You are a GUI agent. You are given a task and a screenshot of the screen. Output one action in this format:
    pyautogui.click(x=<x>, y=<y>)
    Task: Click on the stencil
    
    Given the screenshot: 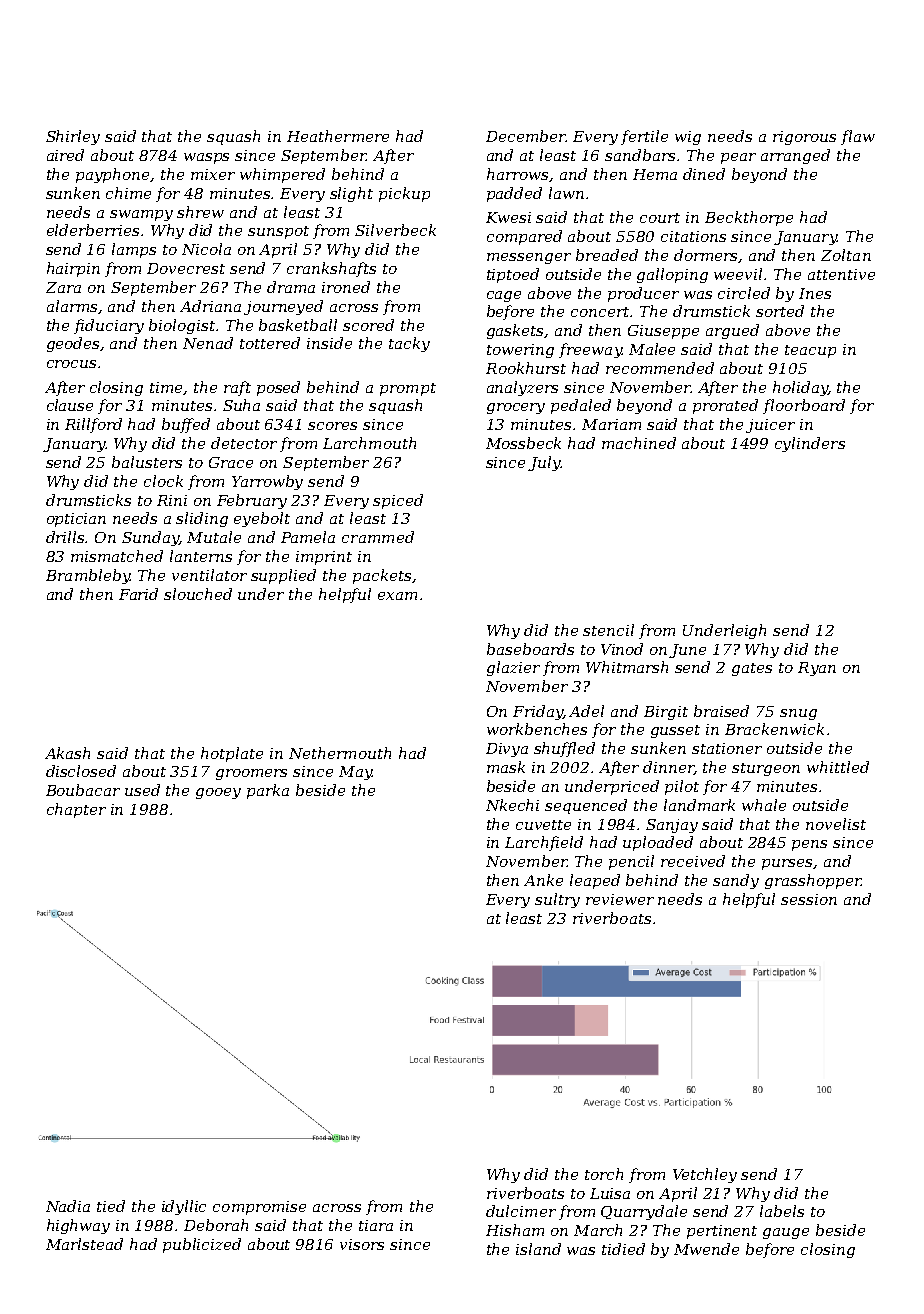 What is the action you would take?
    pyautogui.click(x=608, y=630)
